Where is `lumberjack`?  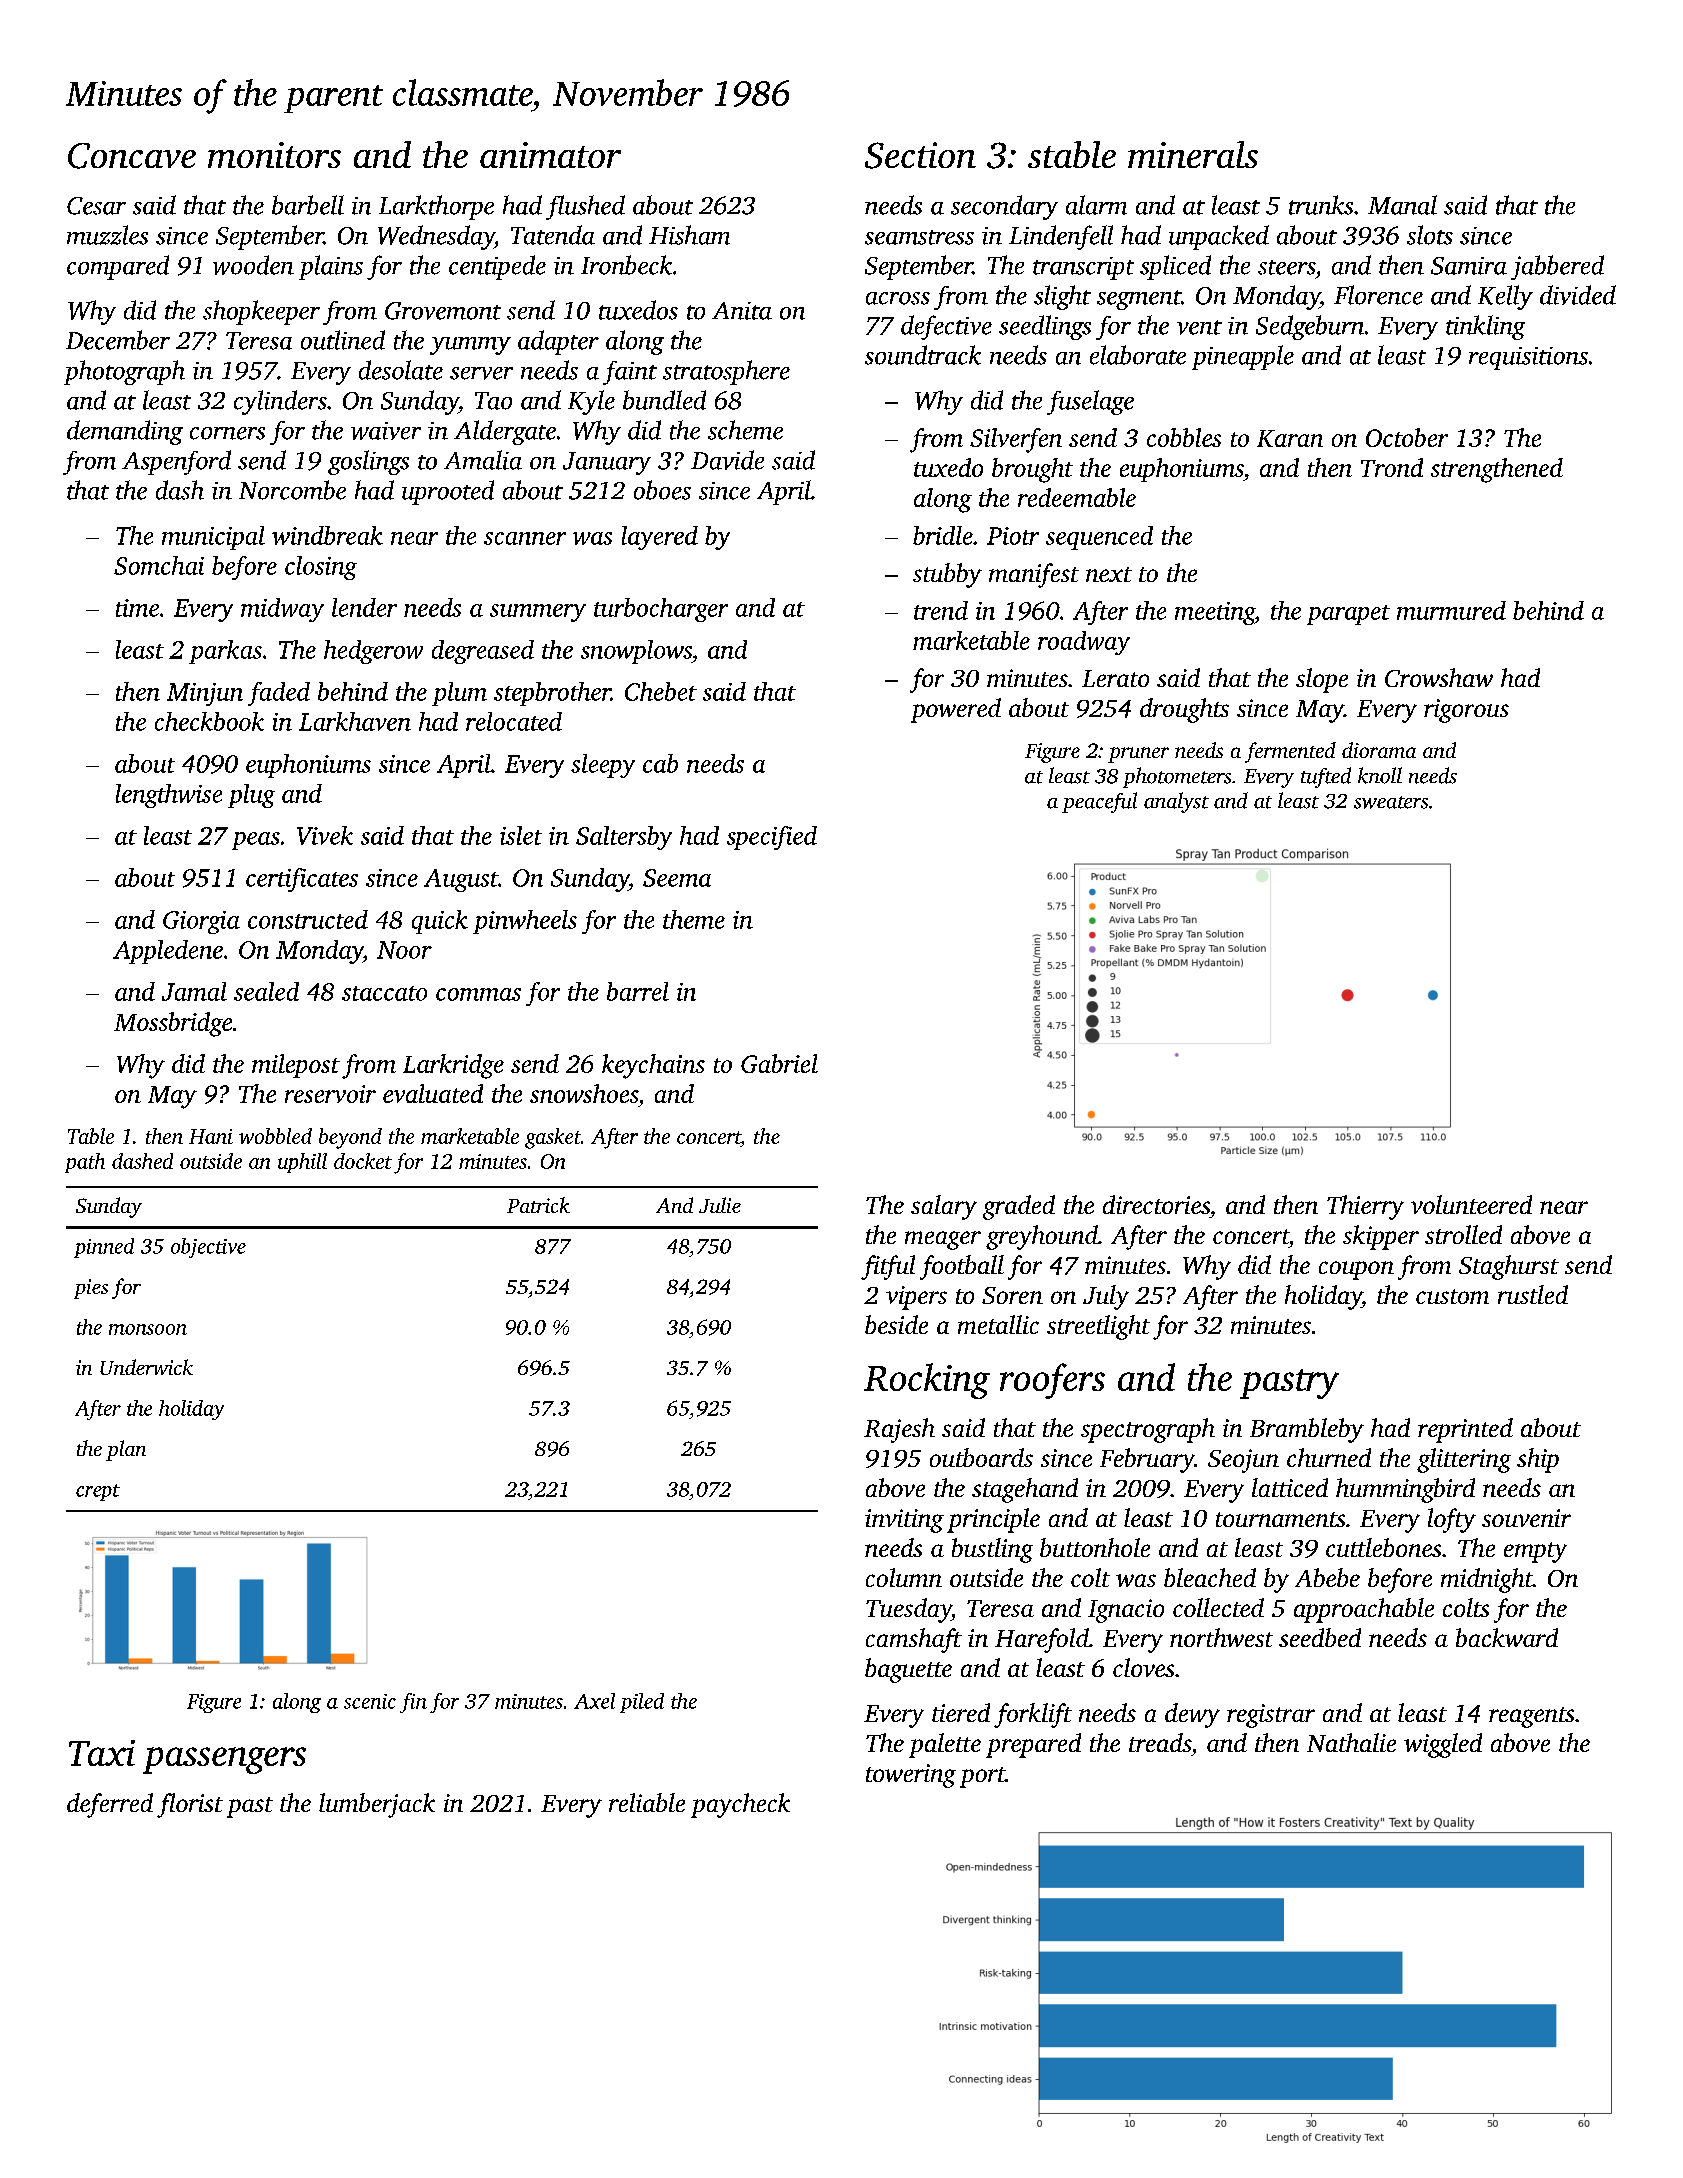
lumberjack is located at coordinates (377, 1805).
